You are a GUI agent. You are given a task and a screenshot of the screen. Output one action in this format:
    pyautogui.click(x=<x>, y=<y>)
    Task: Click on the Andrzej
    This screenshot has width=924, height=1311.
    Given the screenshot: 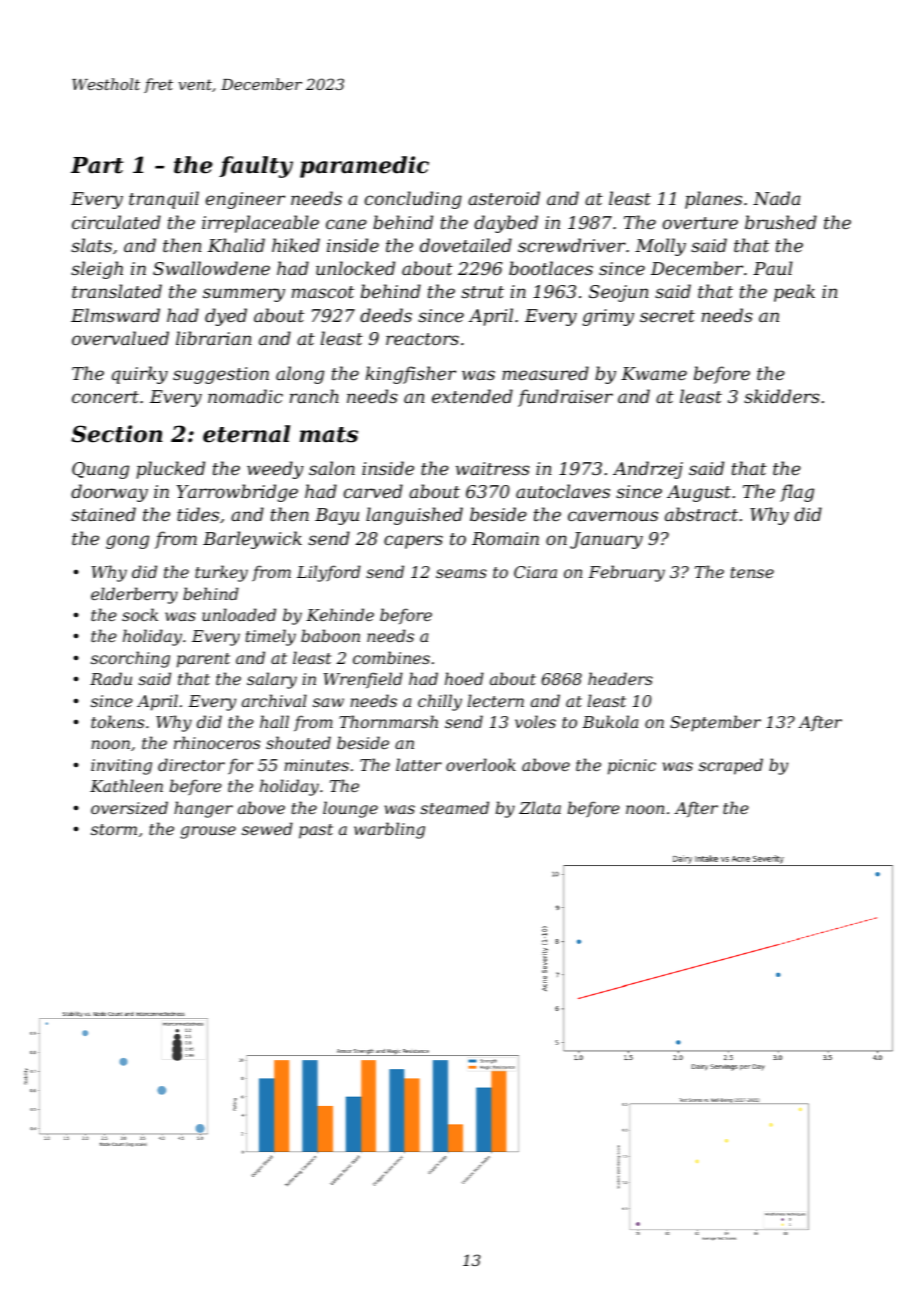 What is the action you would take?
    pyautogui.click(x=648, y=470)
